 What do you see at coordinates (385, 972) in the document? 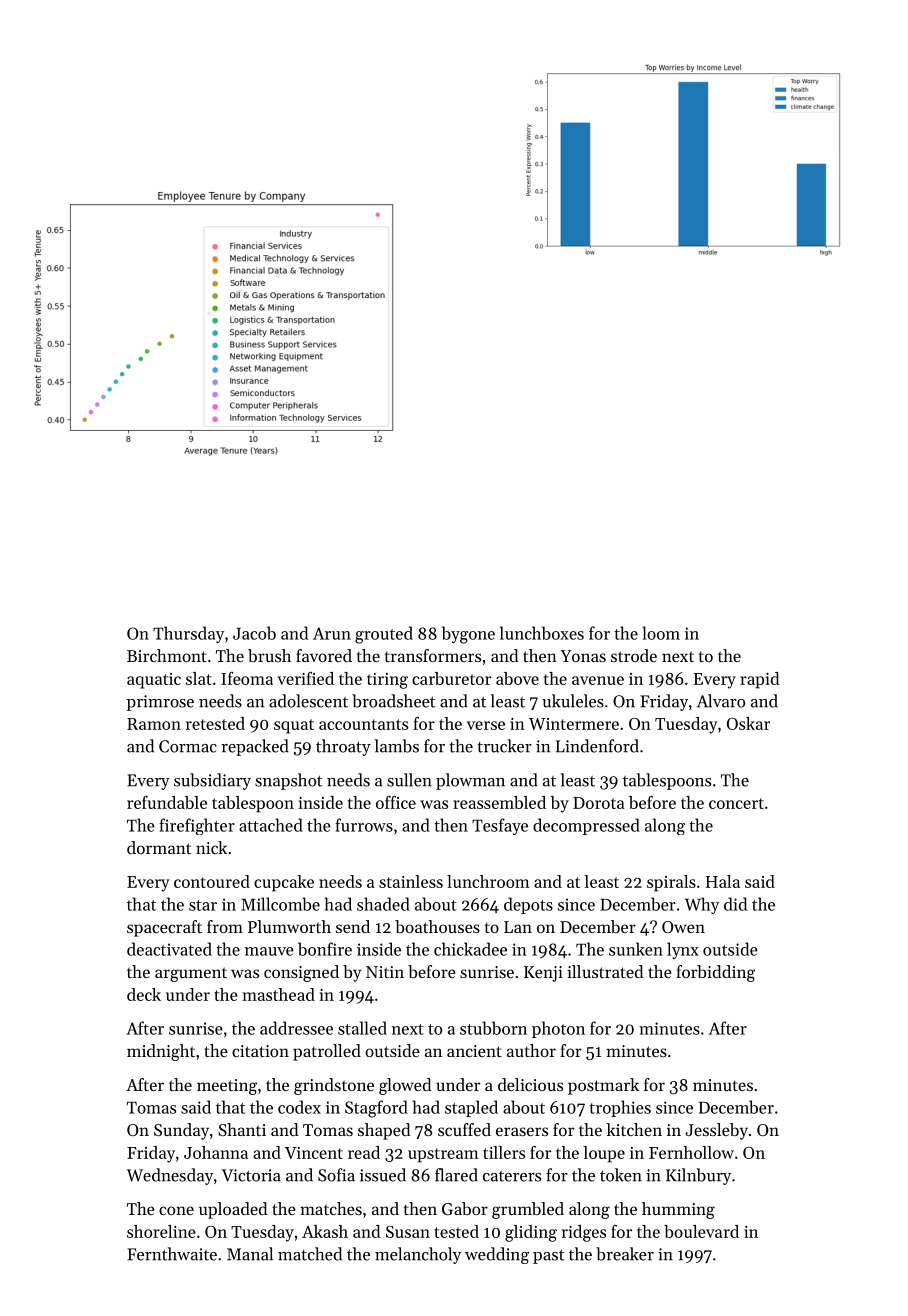
I see `Nitin` at bounding box center [385, 972].
